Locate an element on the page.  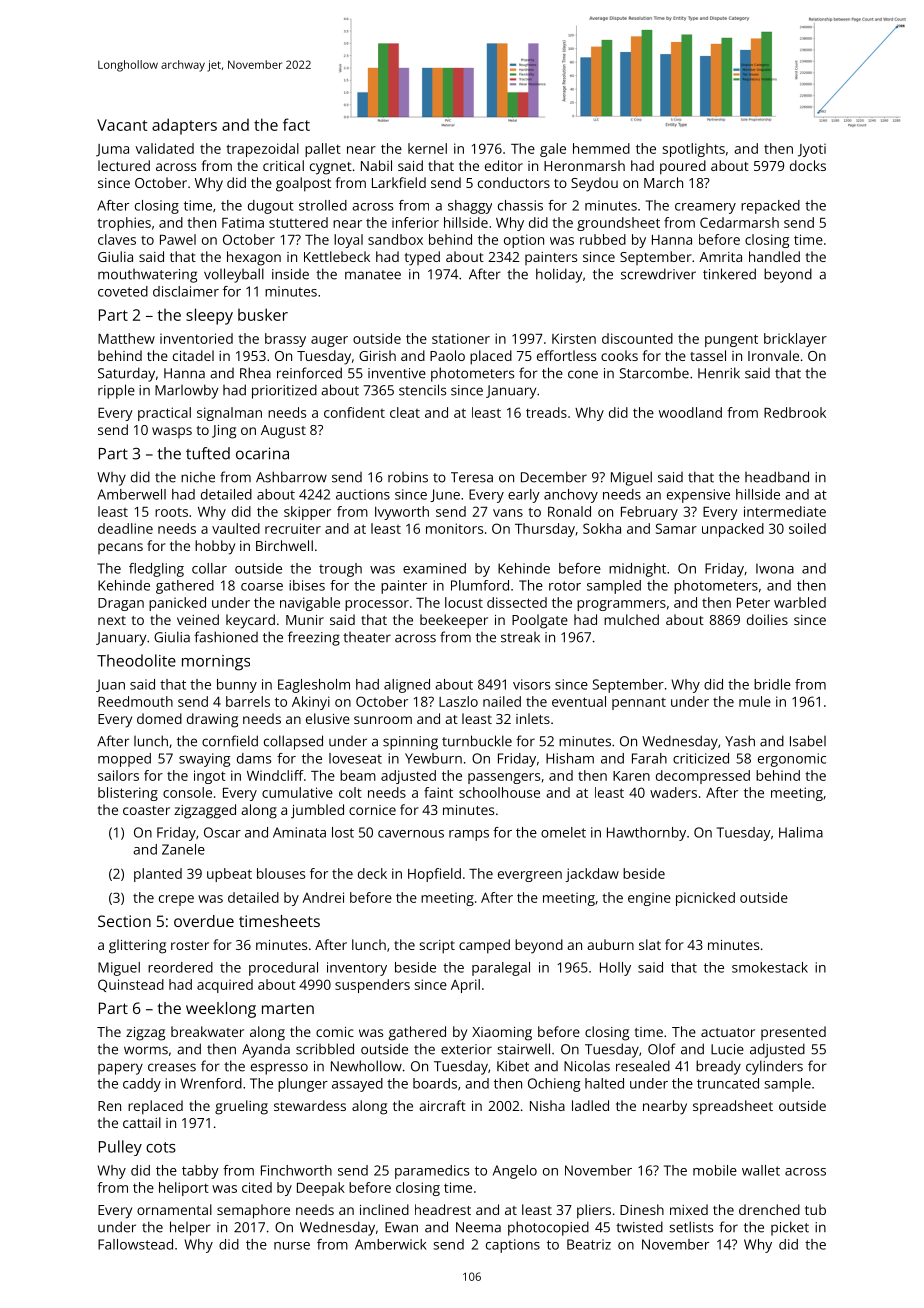
glittering is located at coordinates (137, 946).
